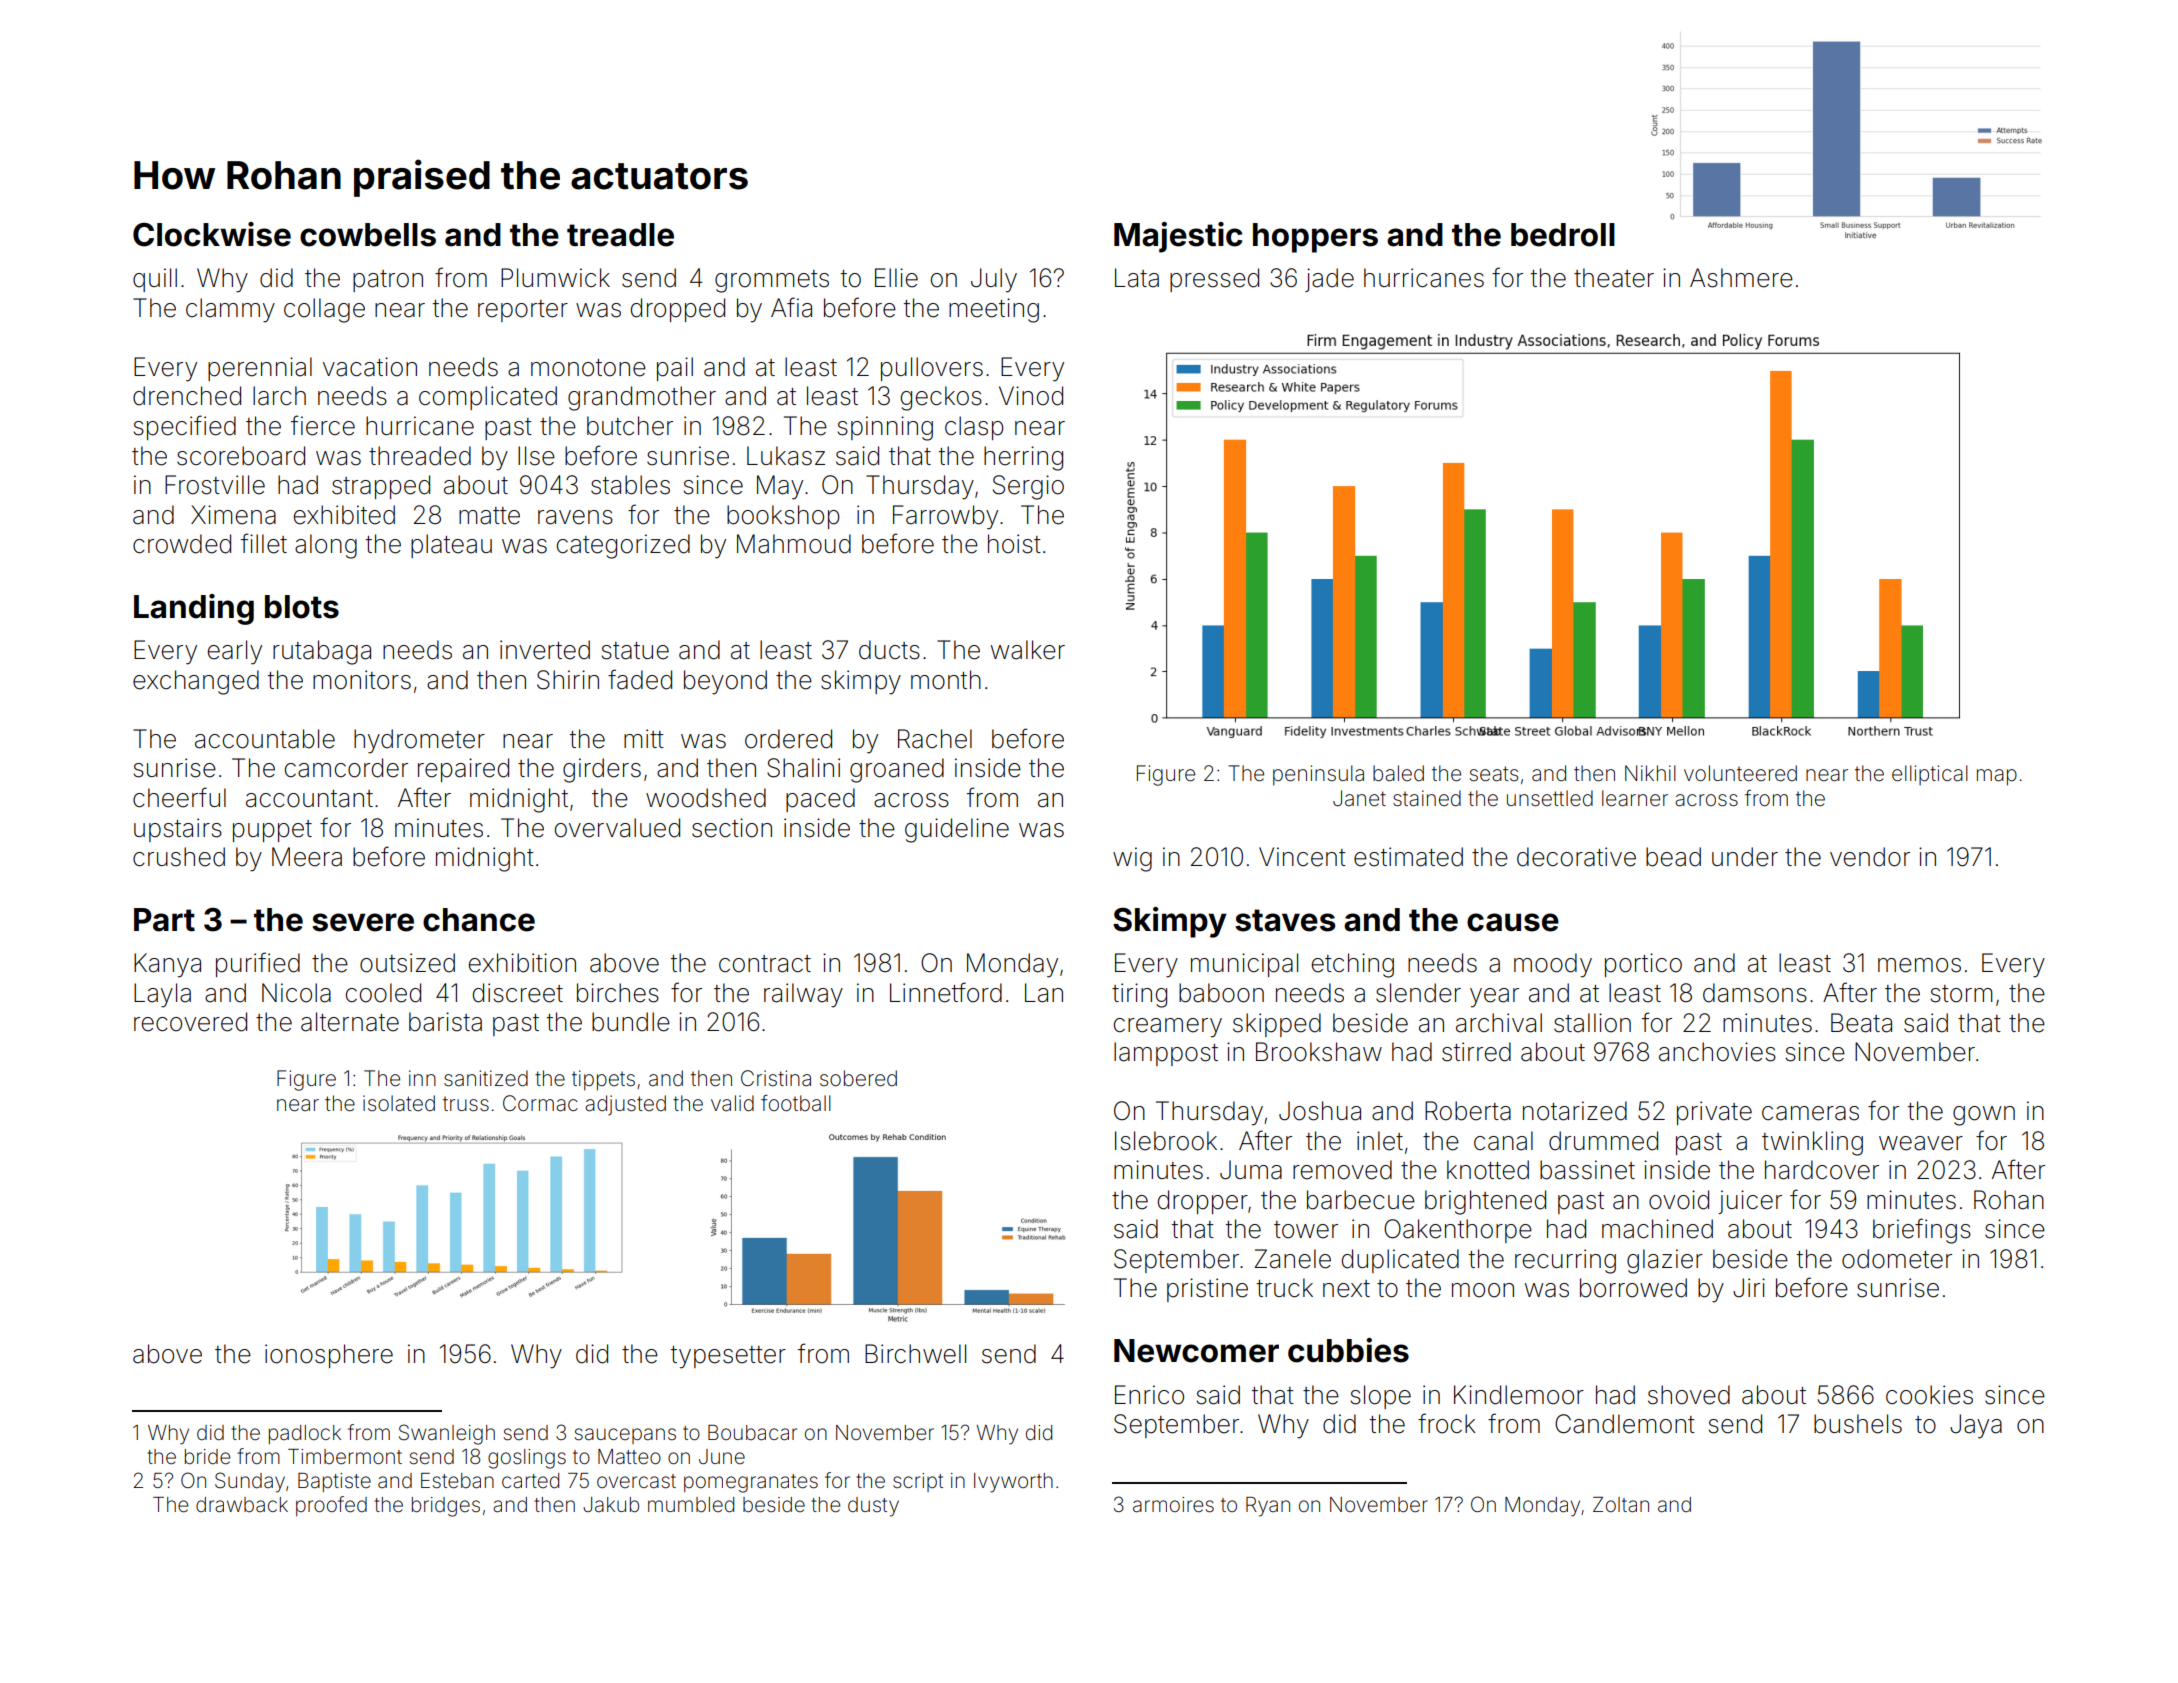 This page has height=1683, width=2178. Describe the element at coordinates (545, 650) in the page. I see `inverted` at that location.
